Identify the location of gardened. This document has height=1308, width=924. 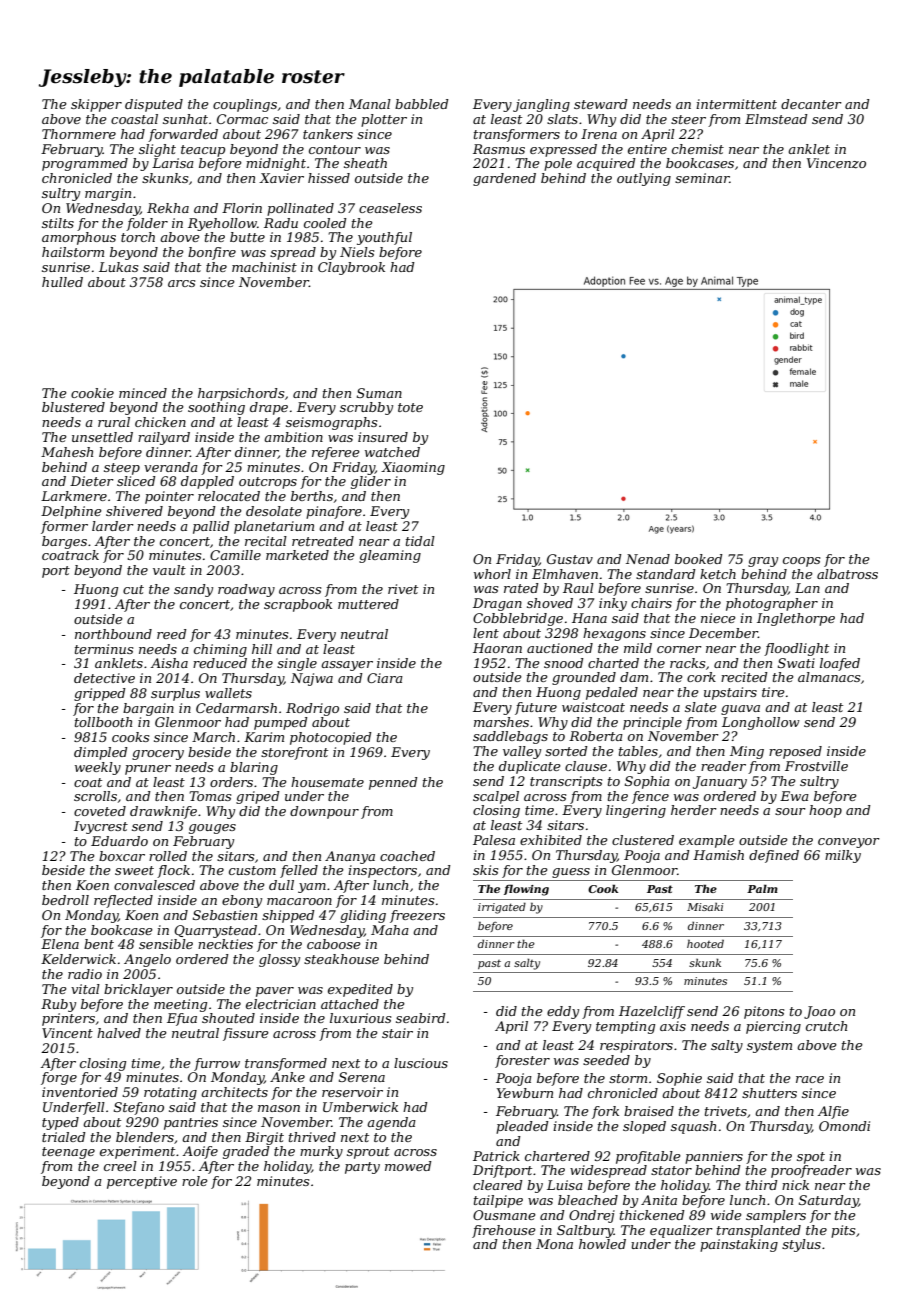
(504, 179).
